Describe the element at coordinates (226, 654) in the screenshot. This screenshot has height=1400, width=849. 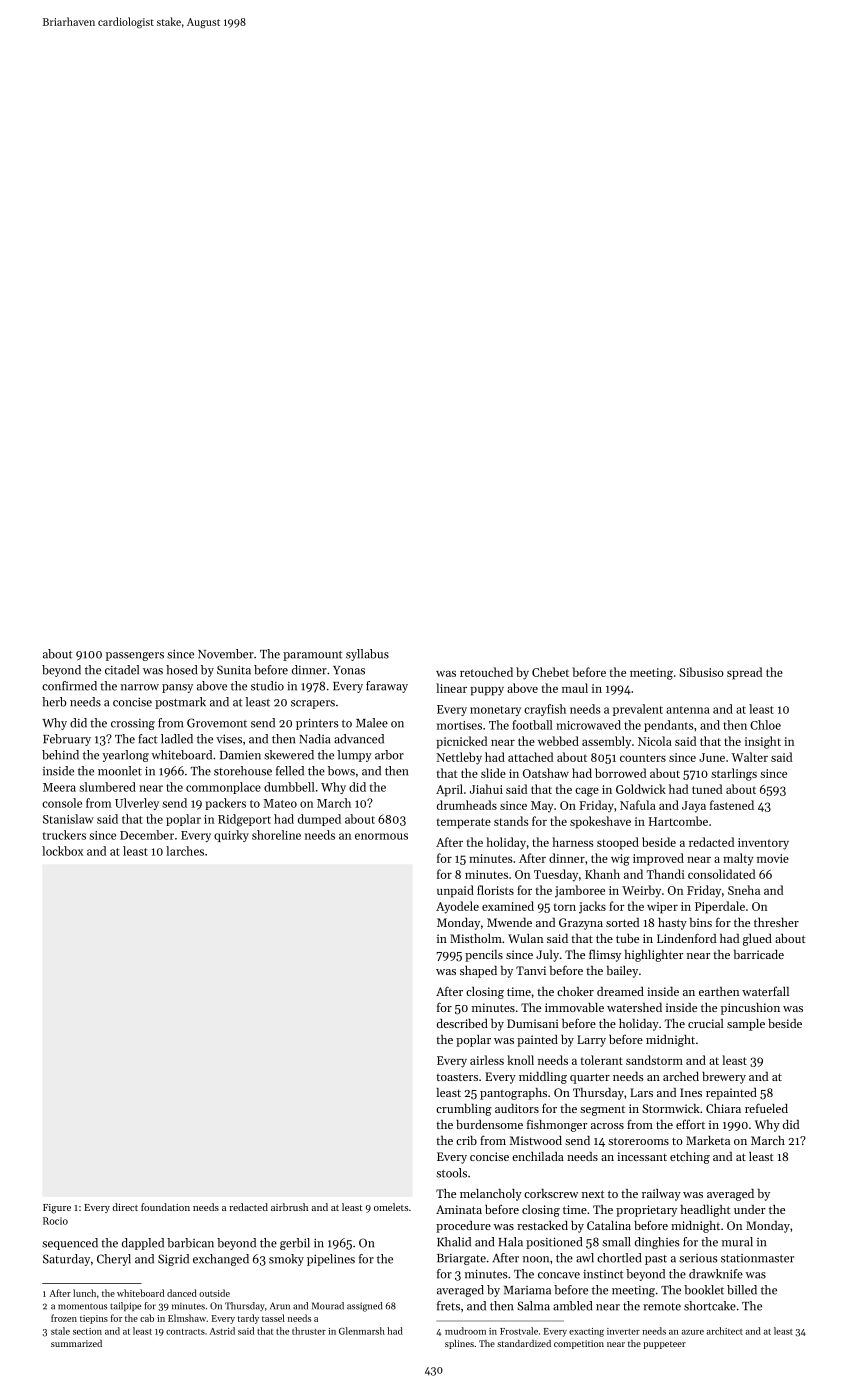
I see `November` at that location.
